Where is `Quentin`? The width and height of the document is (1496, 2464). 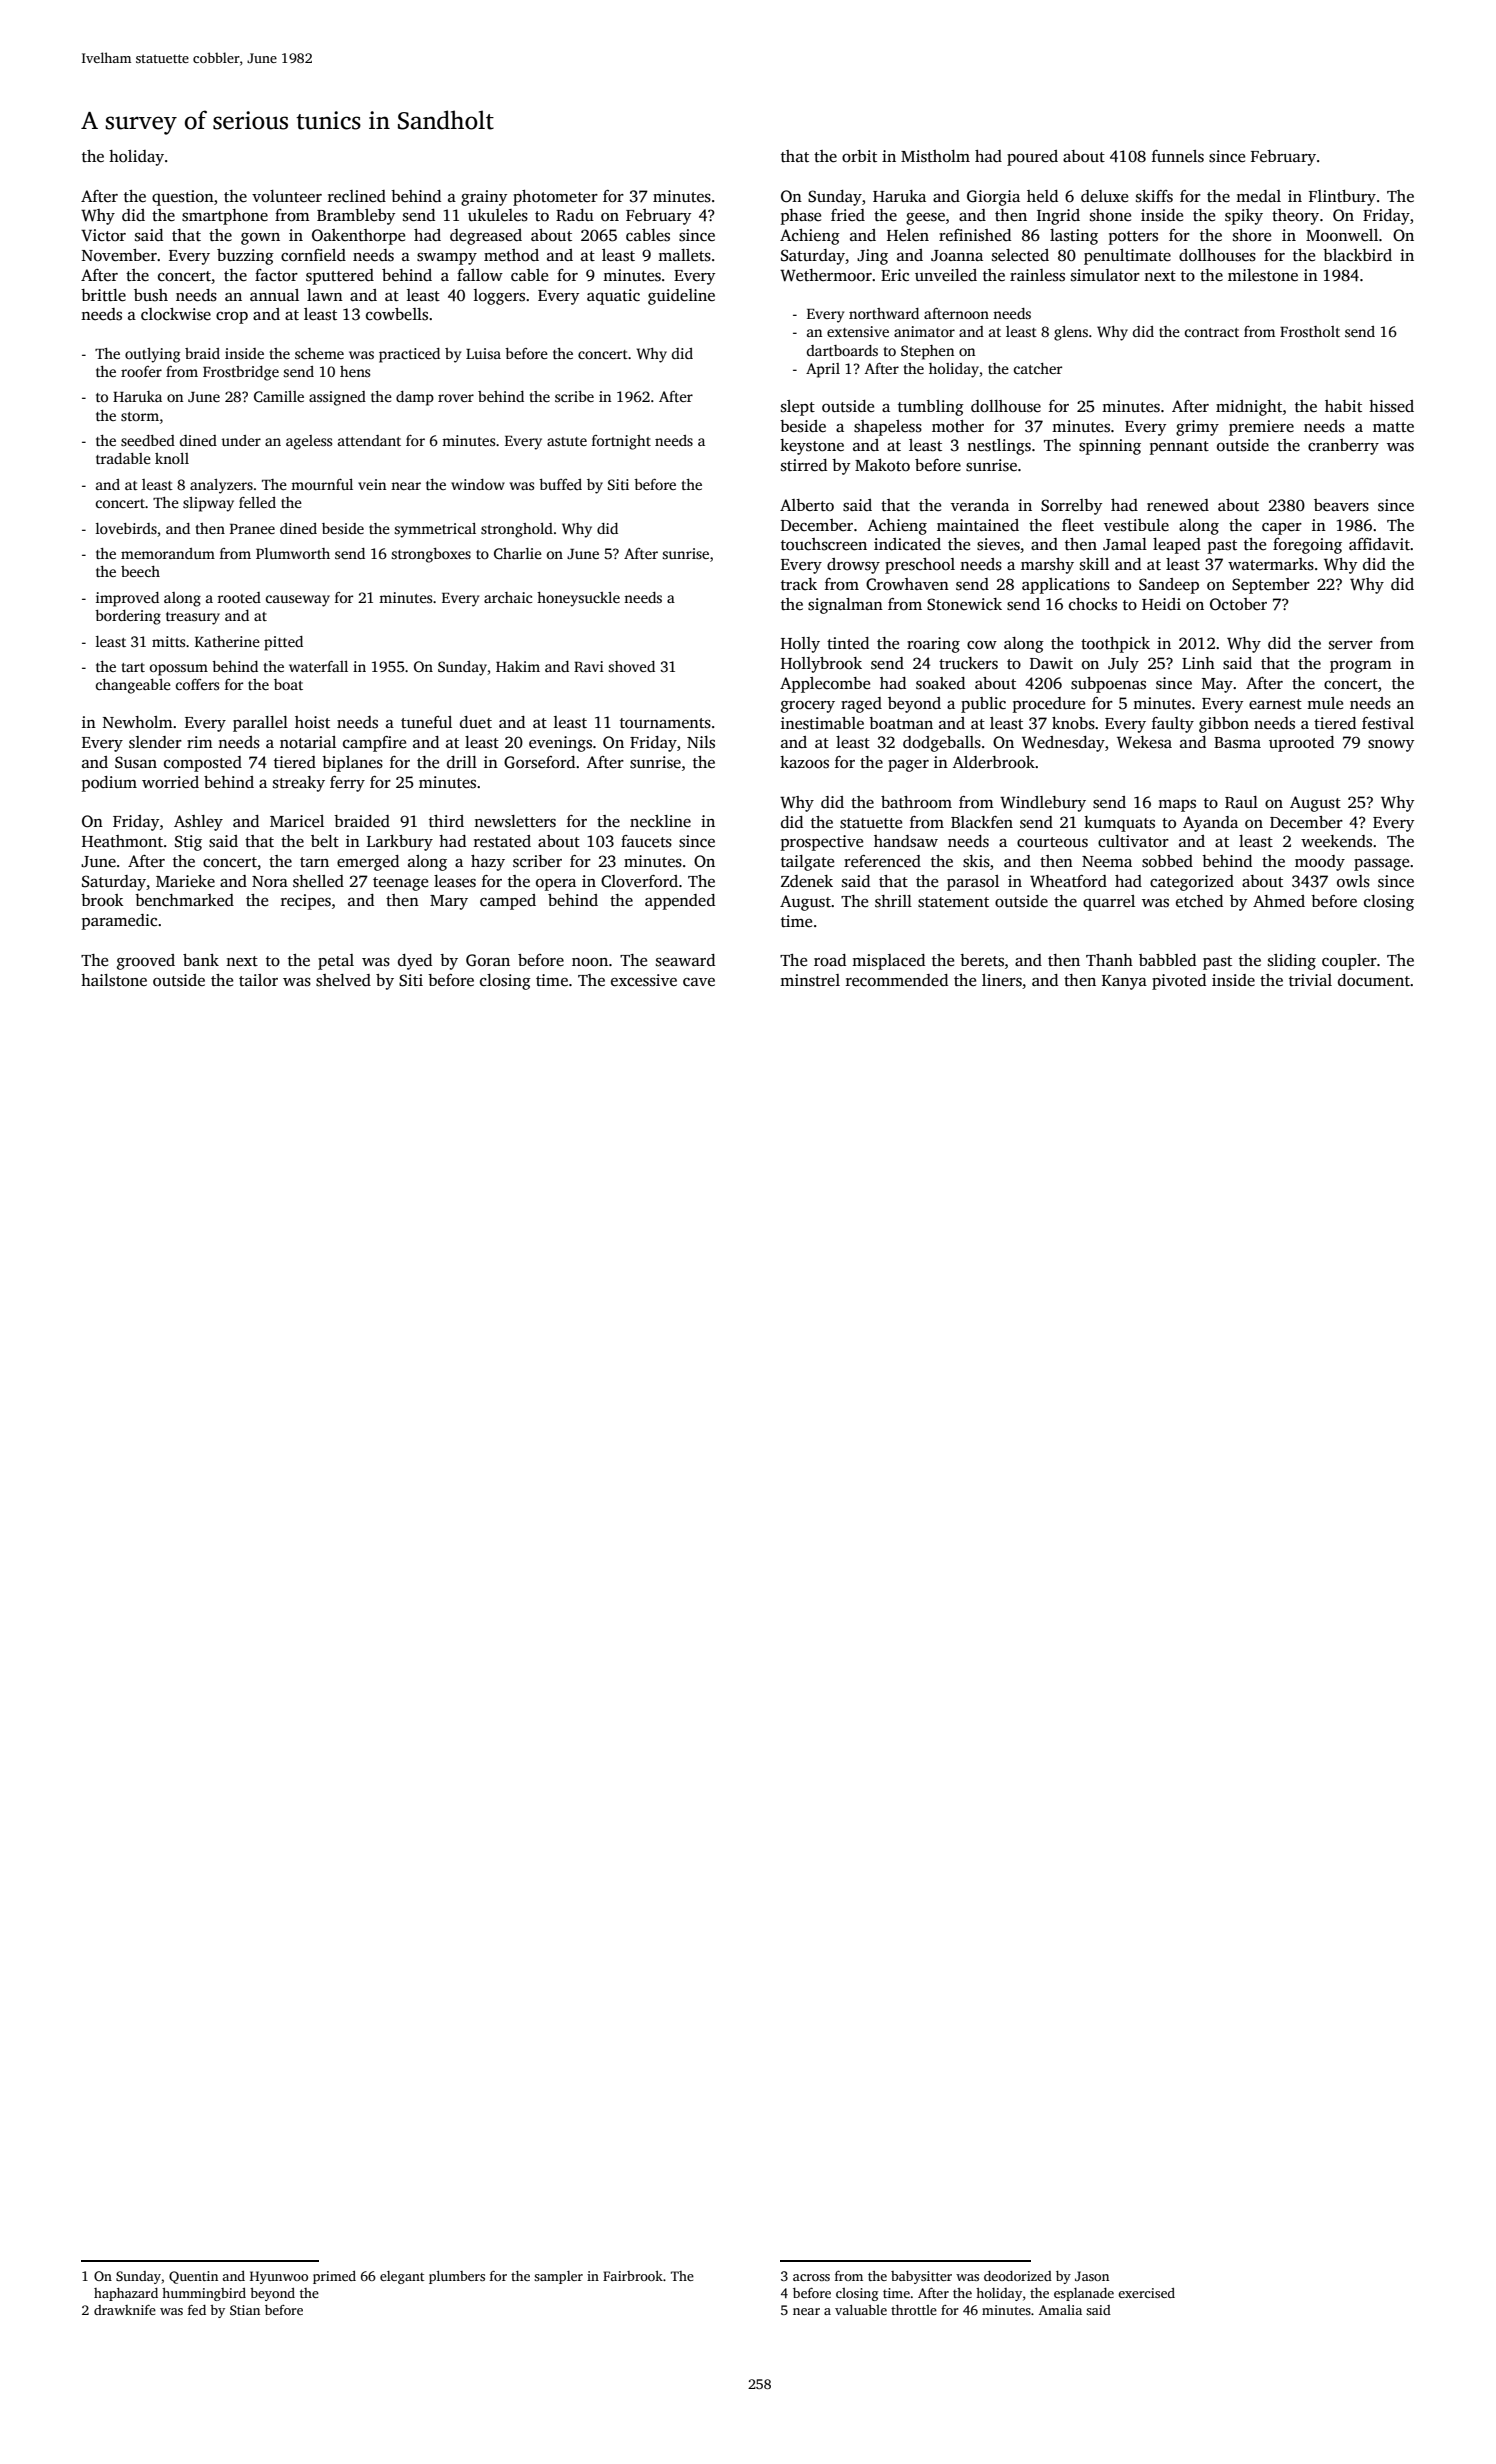 Quentin is located at coordinates (193, 2277).
